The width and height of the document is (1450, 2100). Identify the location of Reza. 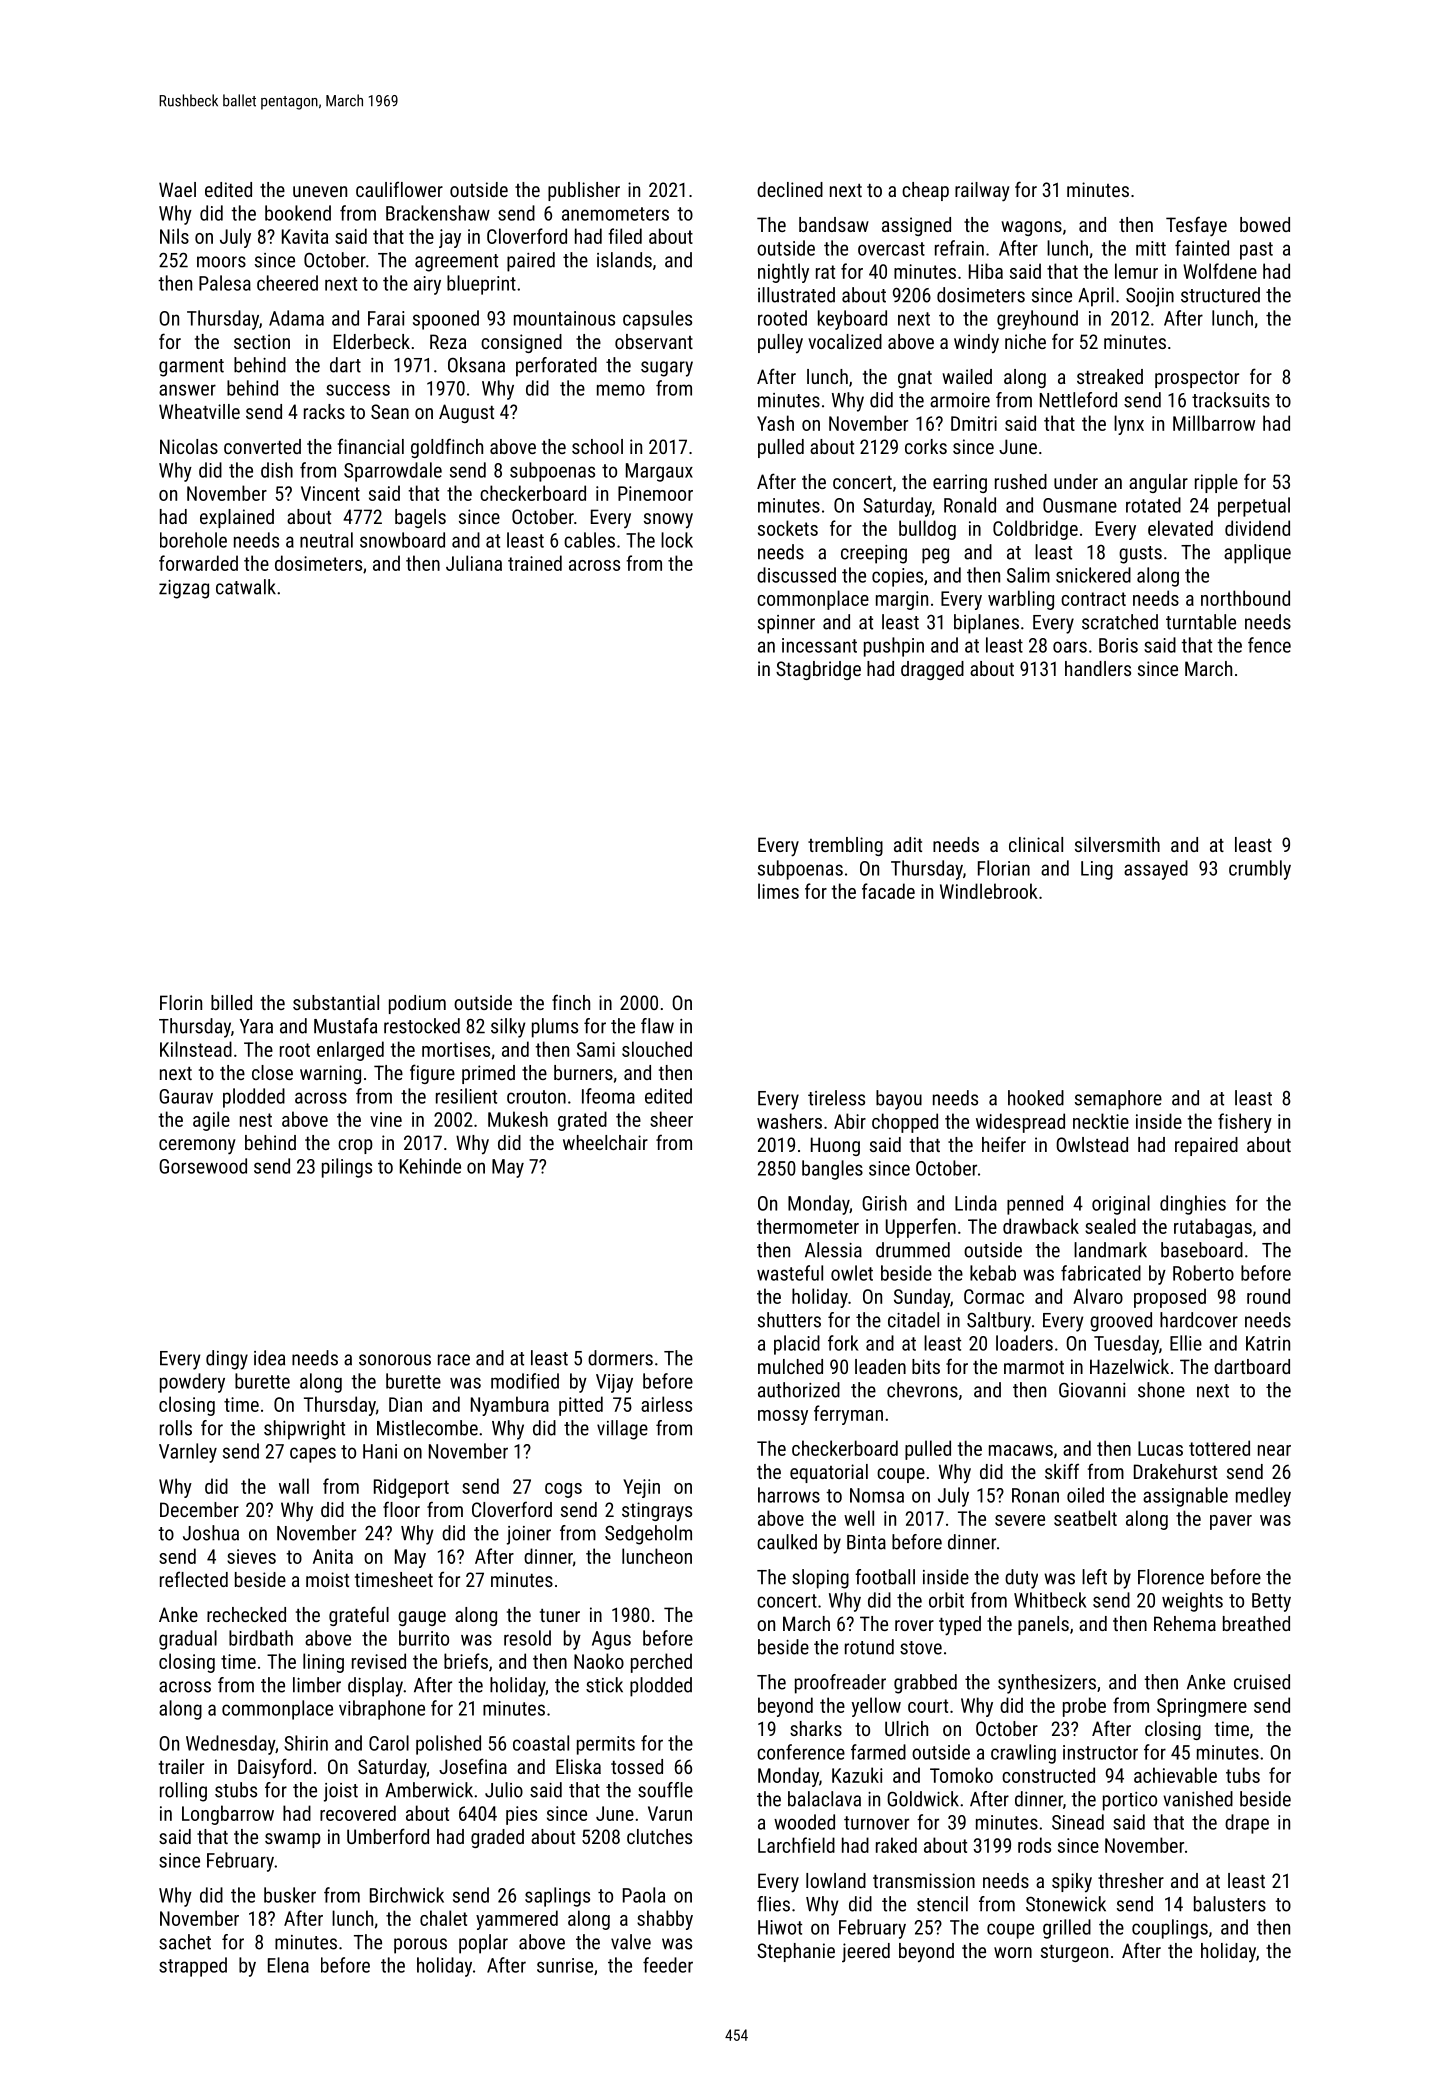
(448, 341).
